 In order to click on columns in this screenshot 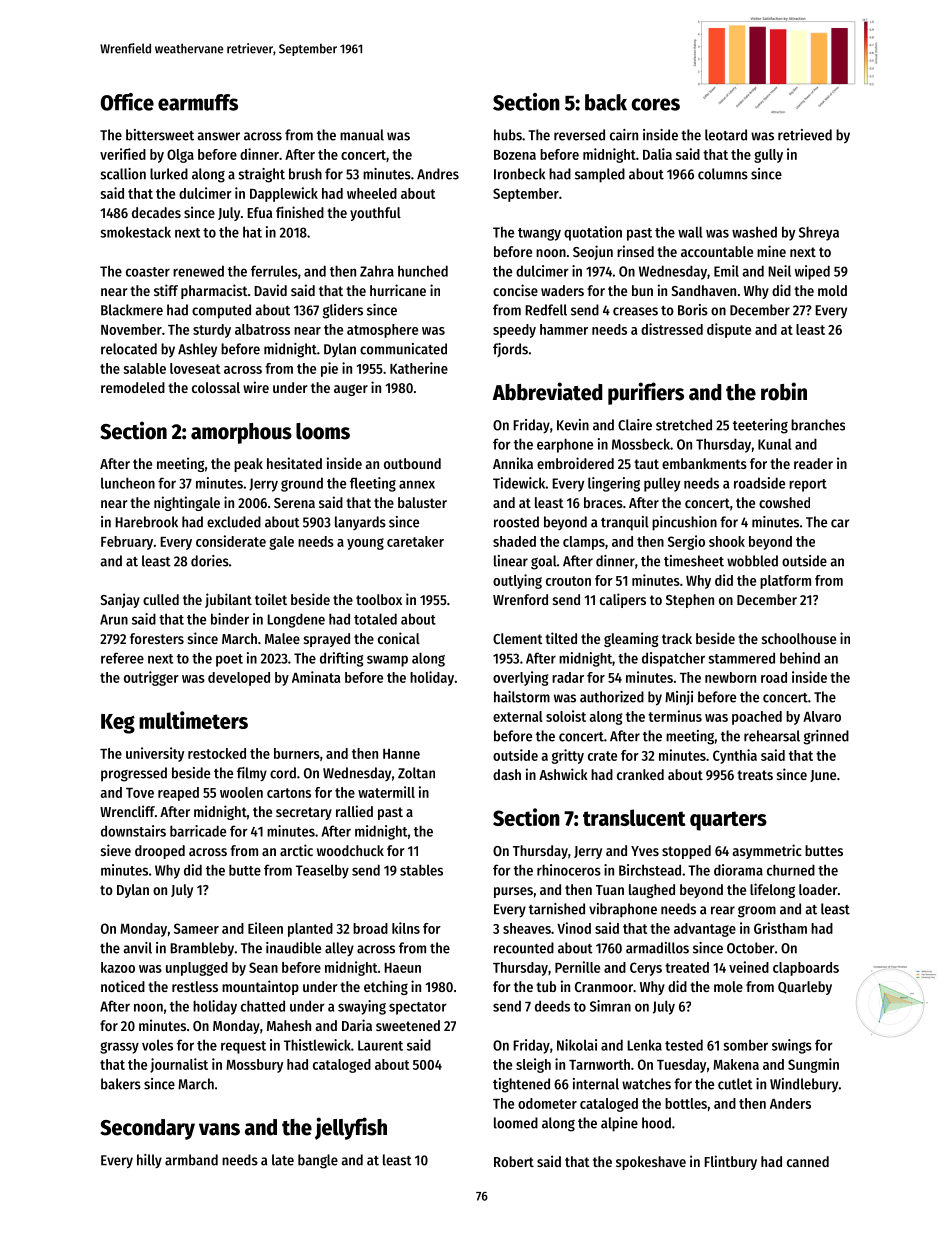, I will do `click(723, 174)`.
